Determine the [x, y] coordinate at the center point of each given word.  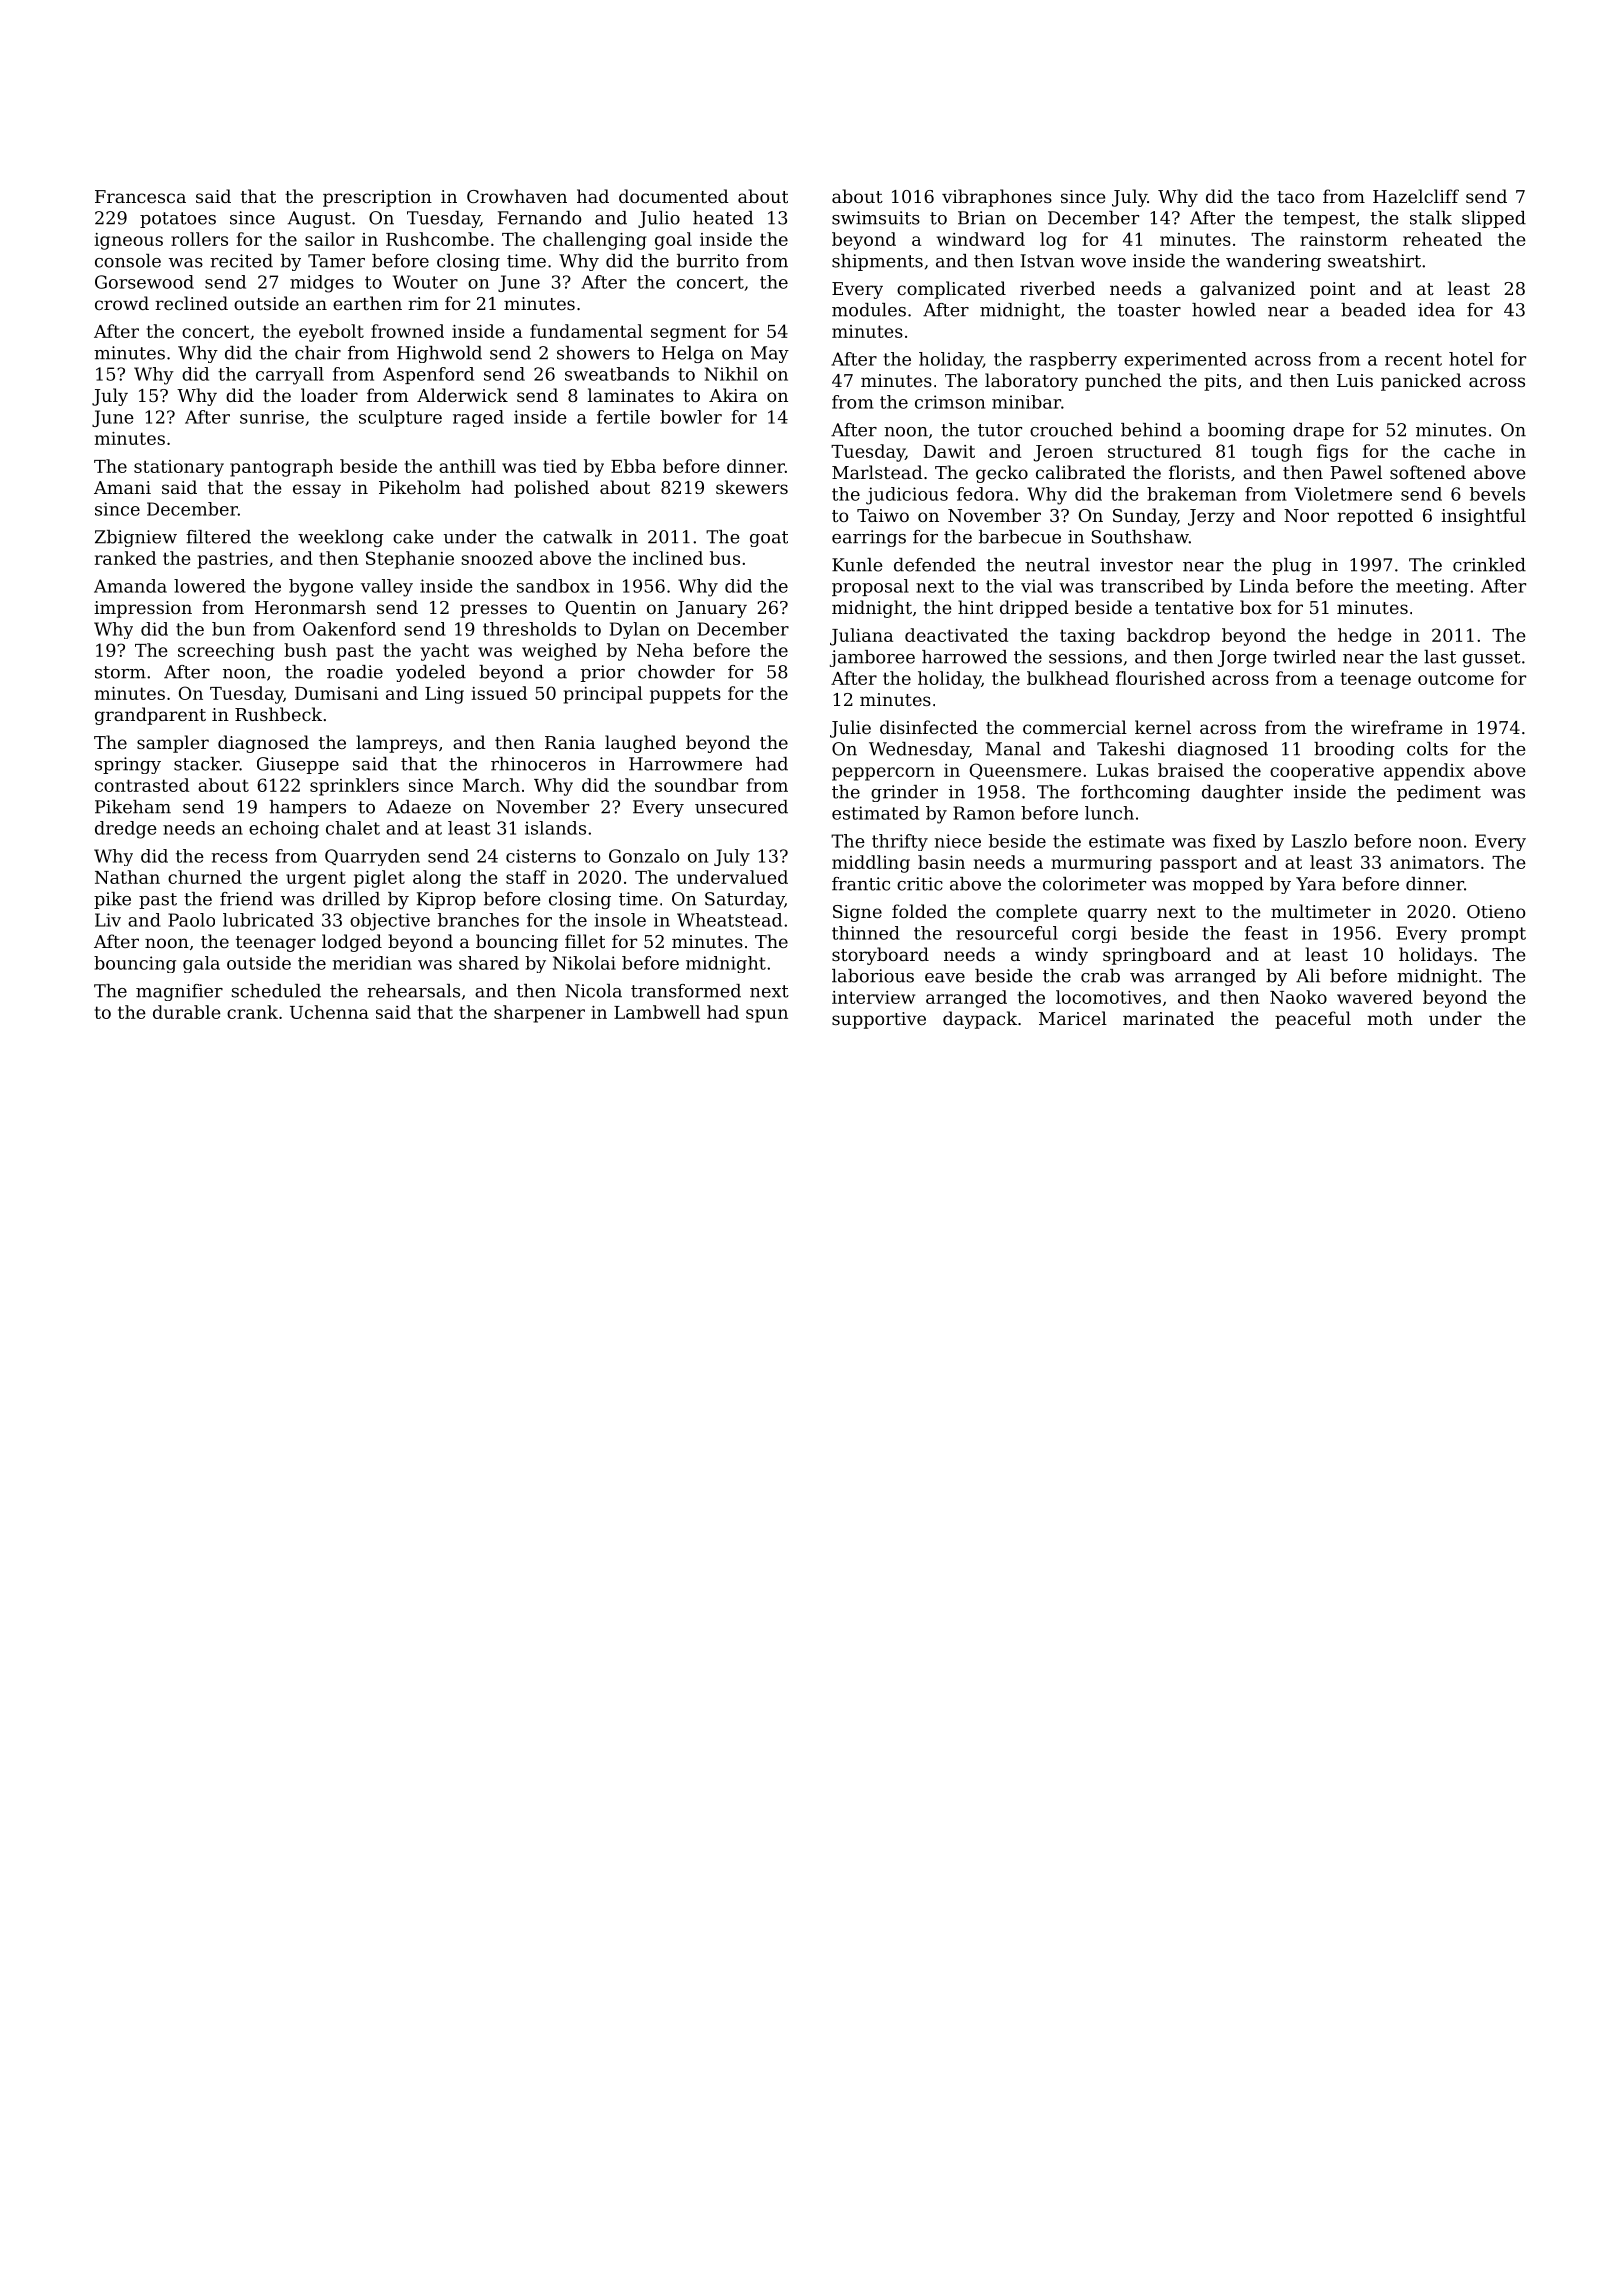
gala [201, 964]
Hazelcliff [1416, 196]
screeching [226, 652]
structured [1154, 451]
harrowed [964, 657]
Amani [122, 487]
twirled [1304, 657]
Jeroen [1063, 453]
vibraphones [997, 198]
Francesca [140, 196]
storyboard [880, 956]
